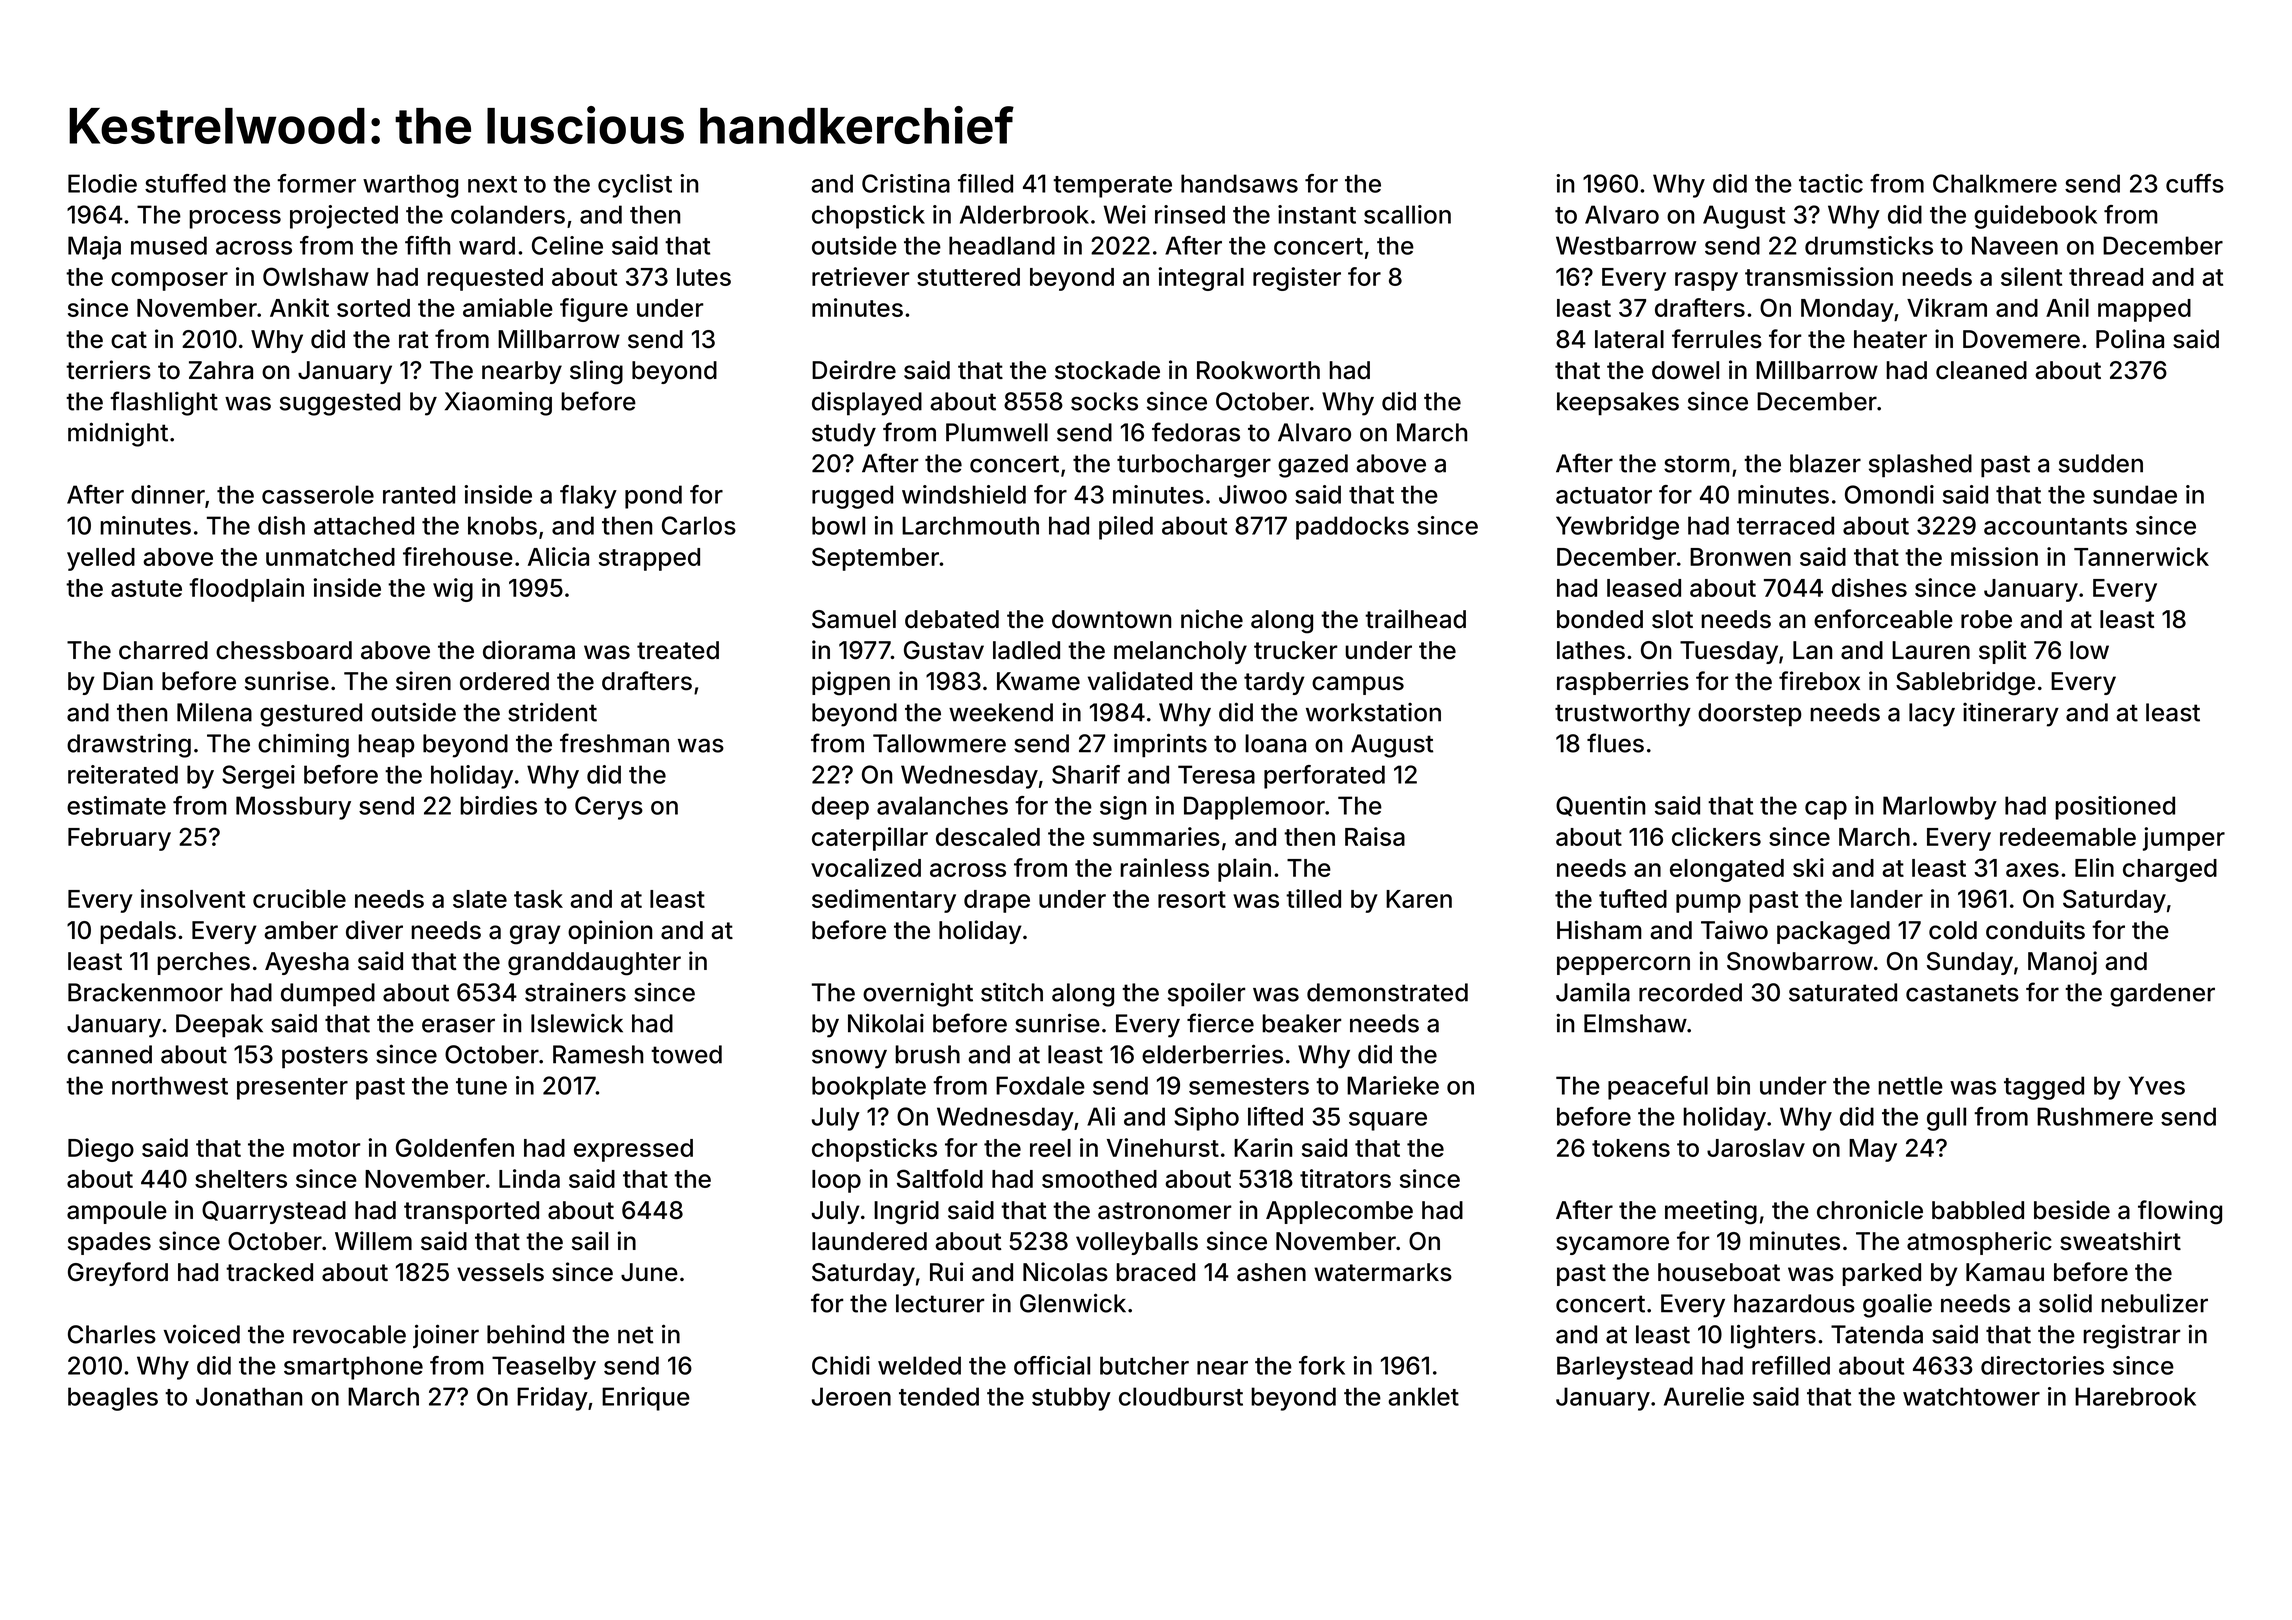 The height and width of the image is (1620, 2292). Describe the element at coordinates (939, 1396) in the image. I see `tended` at that location.
